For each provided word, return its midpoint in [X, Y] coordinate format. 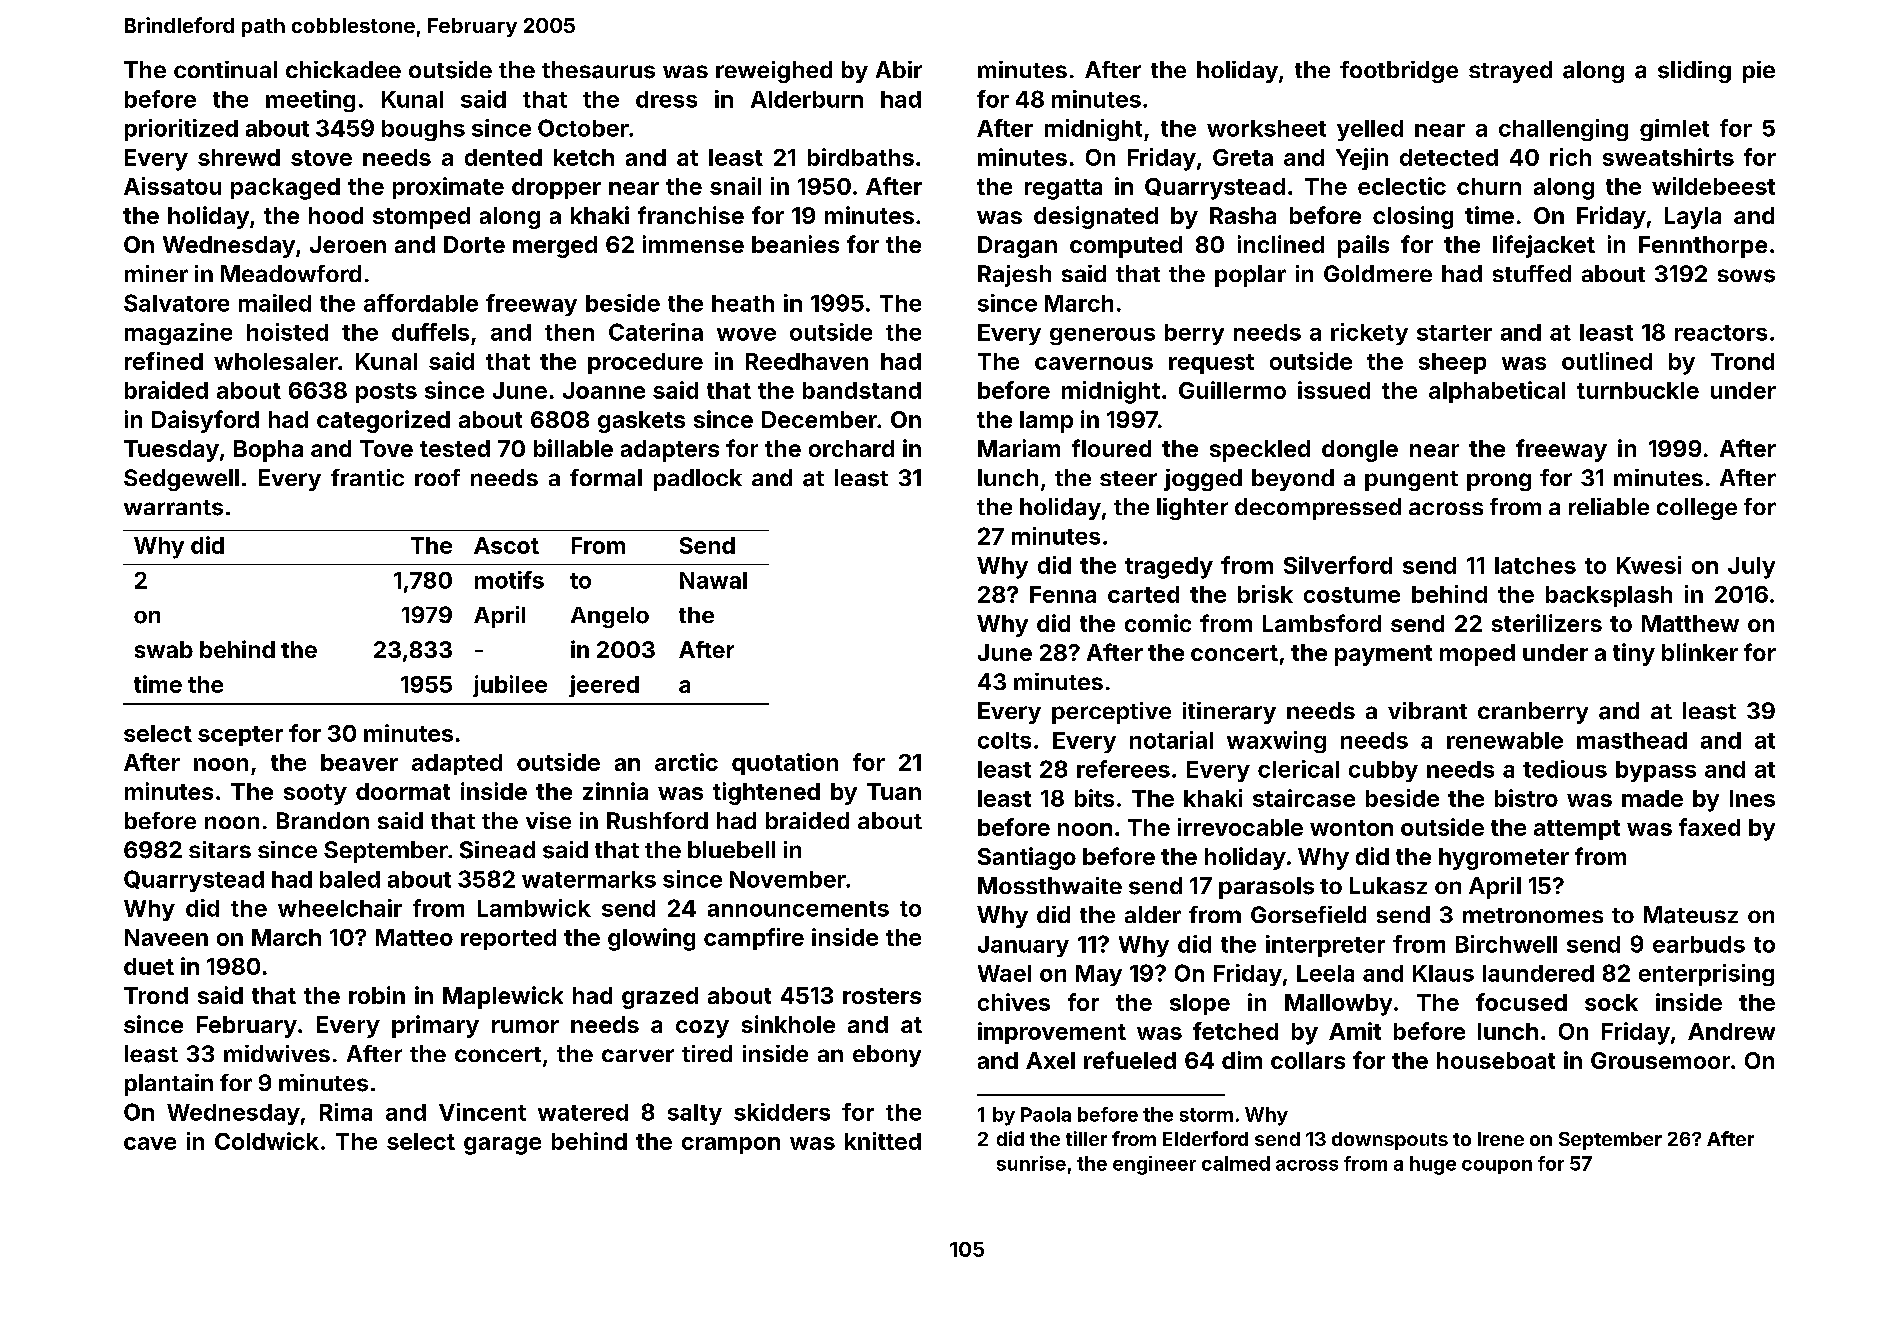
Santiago [1027, 858]
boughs [423, 130]
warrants [173, 508]
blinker [1700, 652]
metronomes [1533, 915]
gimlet [1674, 130]
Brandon [323, 820]
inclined [1281, 244]
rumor [525, 1026]
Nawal [713, 580]
